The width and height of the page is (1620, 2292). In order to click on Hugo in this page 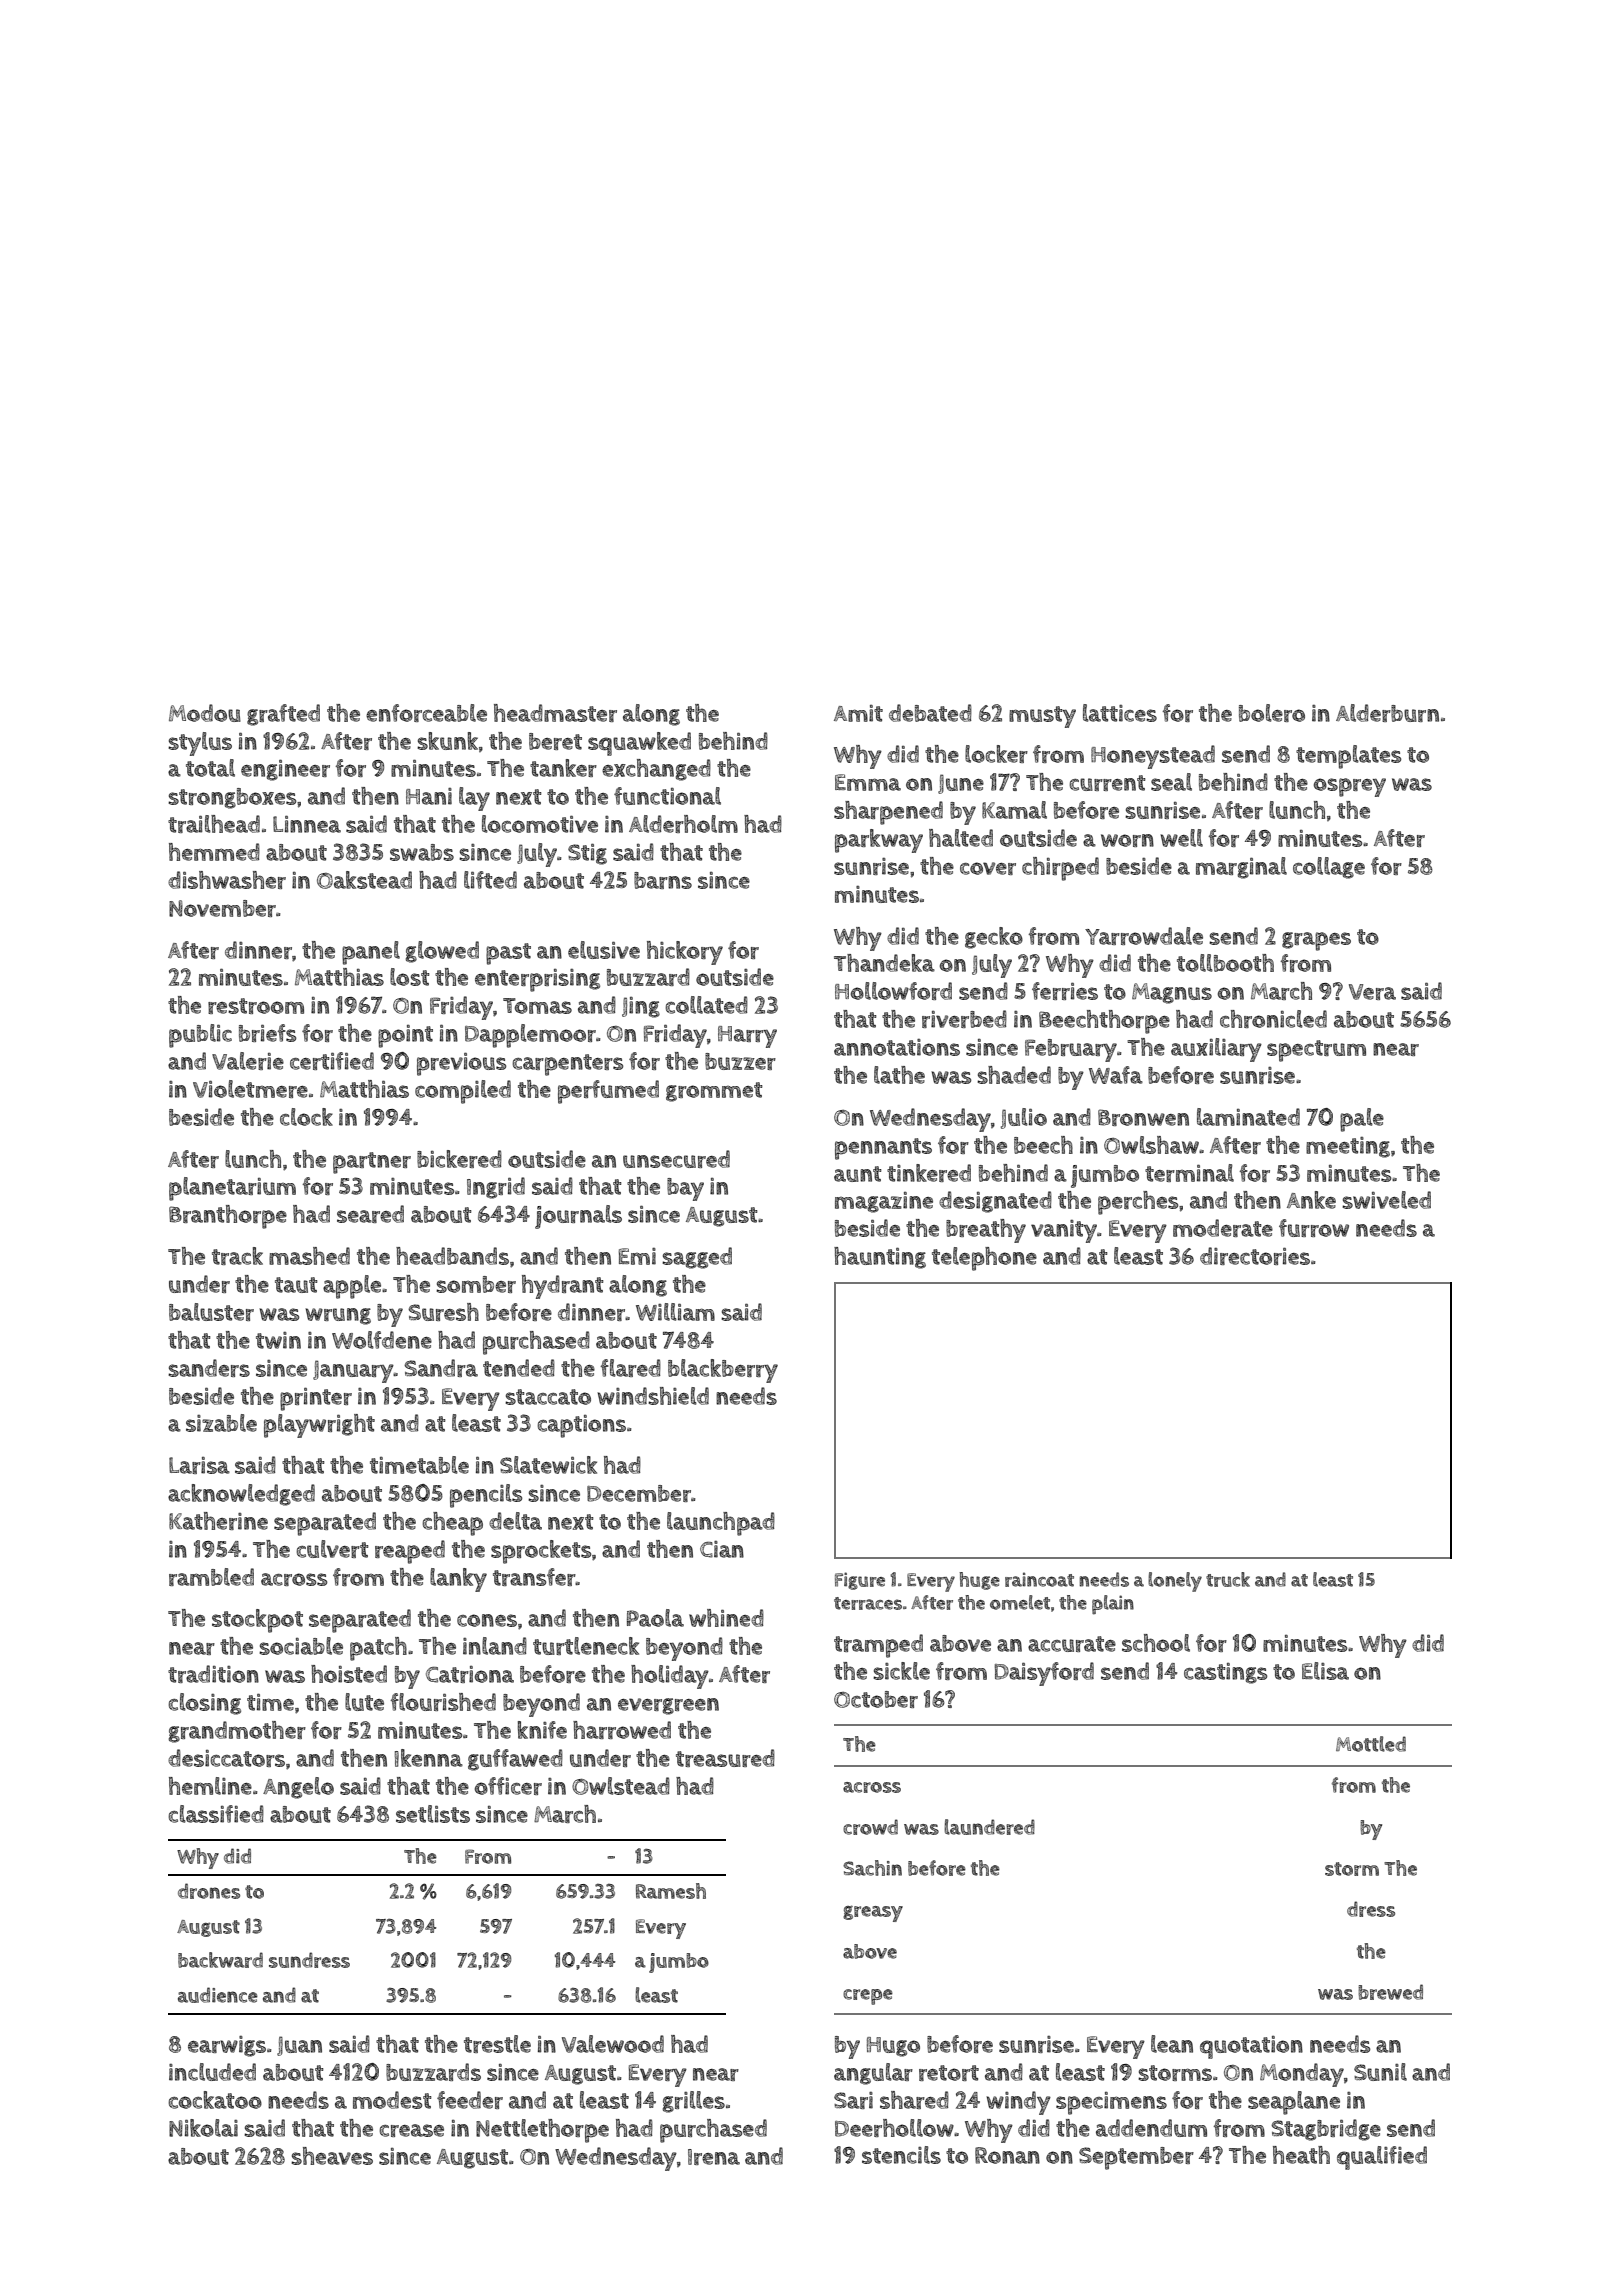, I will do `click(893, 2047)`.
